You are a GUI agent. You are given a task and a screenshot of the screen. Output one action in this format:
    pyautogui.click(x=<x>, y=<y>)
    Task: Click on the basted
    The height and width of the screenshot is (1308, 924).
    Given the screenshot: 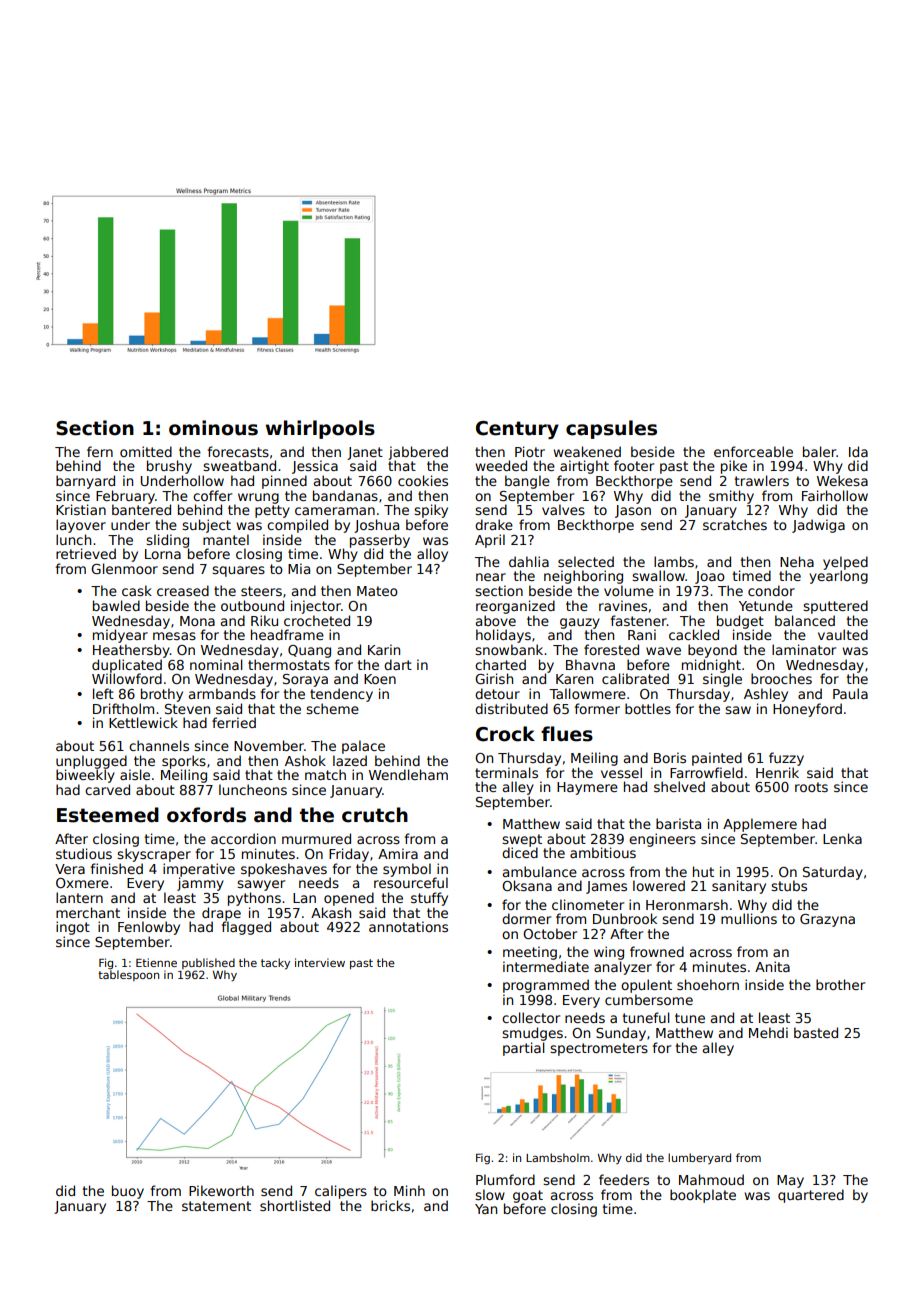 What is the action you would take?
    pyautogui.click(x=816, y=1032)
